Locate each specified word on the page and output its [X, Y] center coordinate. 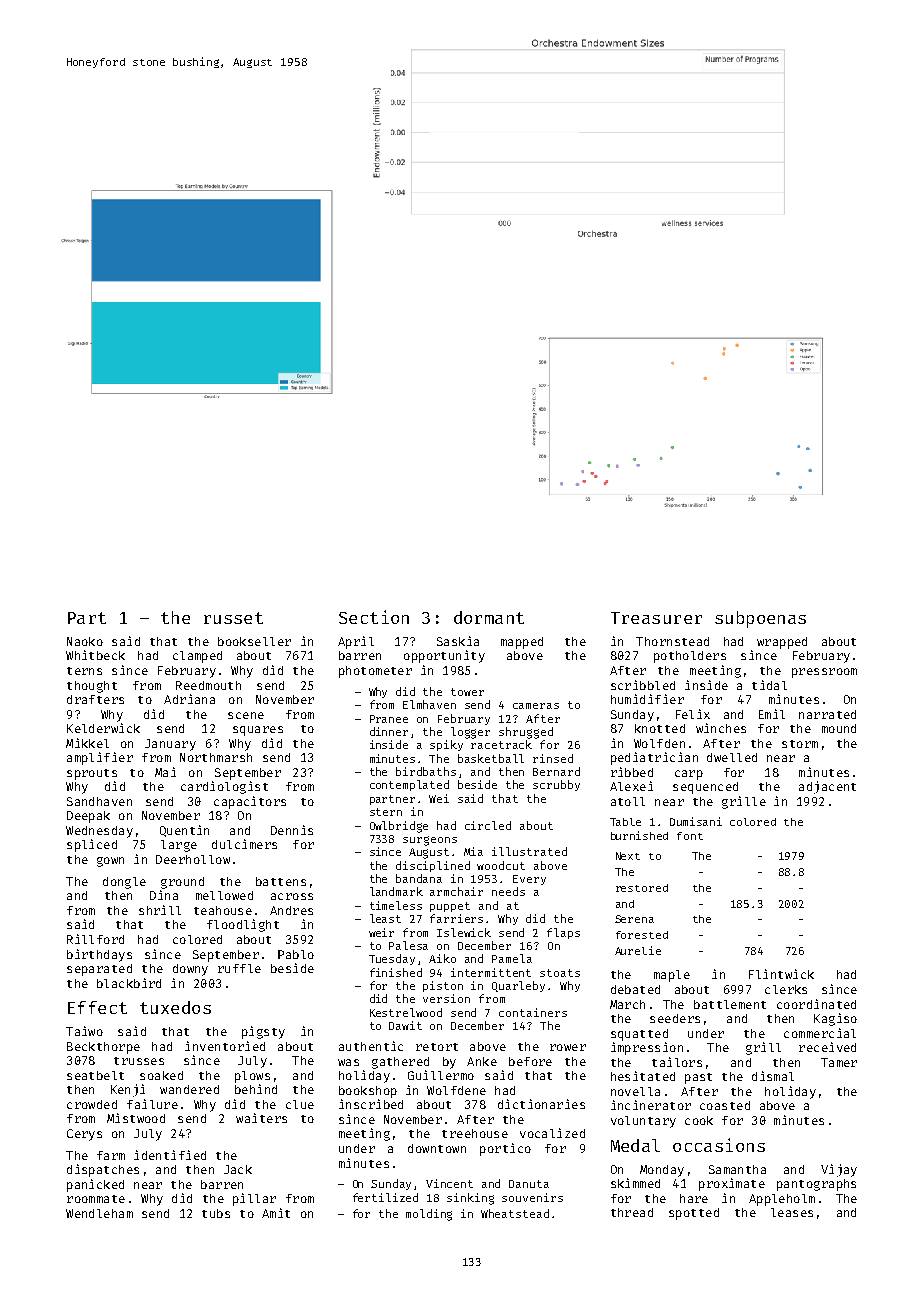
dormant [489, 617]
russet [233, 618]
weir [381, 932]
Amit [276, 1213]
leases [792, 1212]
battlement [730, 1004]
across [292, 896]
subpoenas [760, 619]
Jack [238, 1169]
